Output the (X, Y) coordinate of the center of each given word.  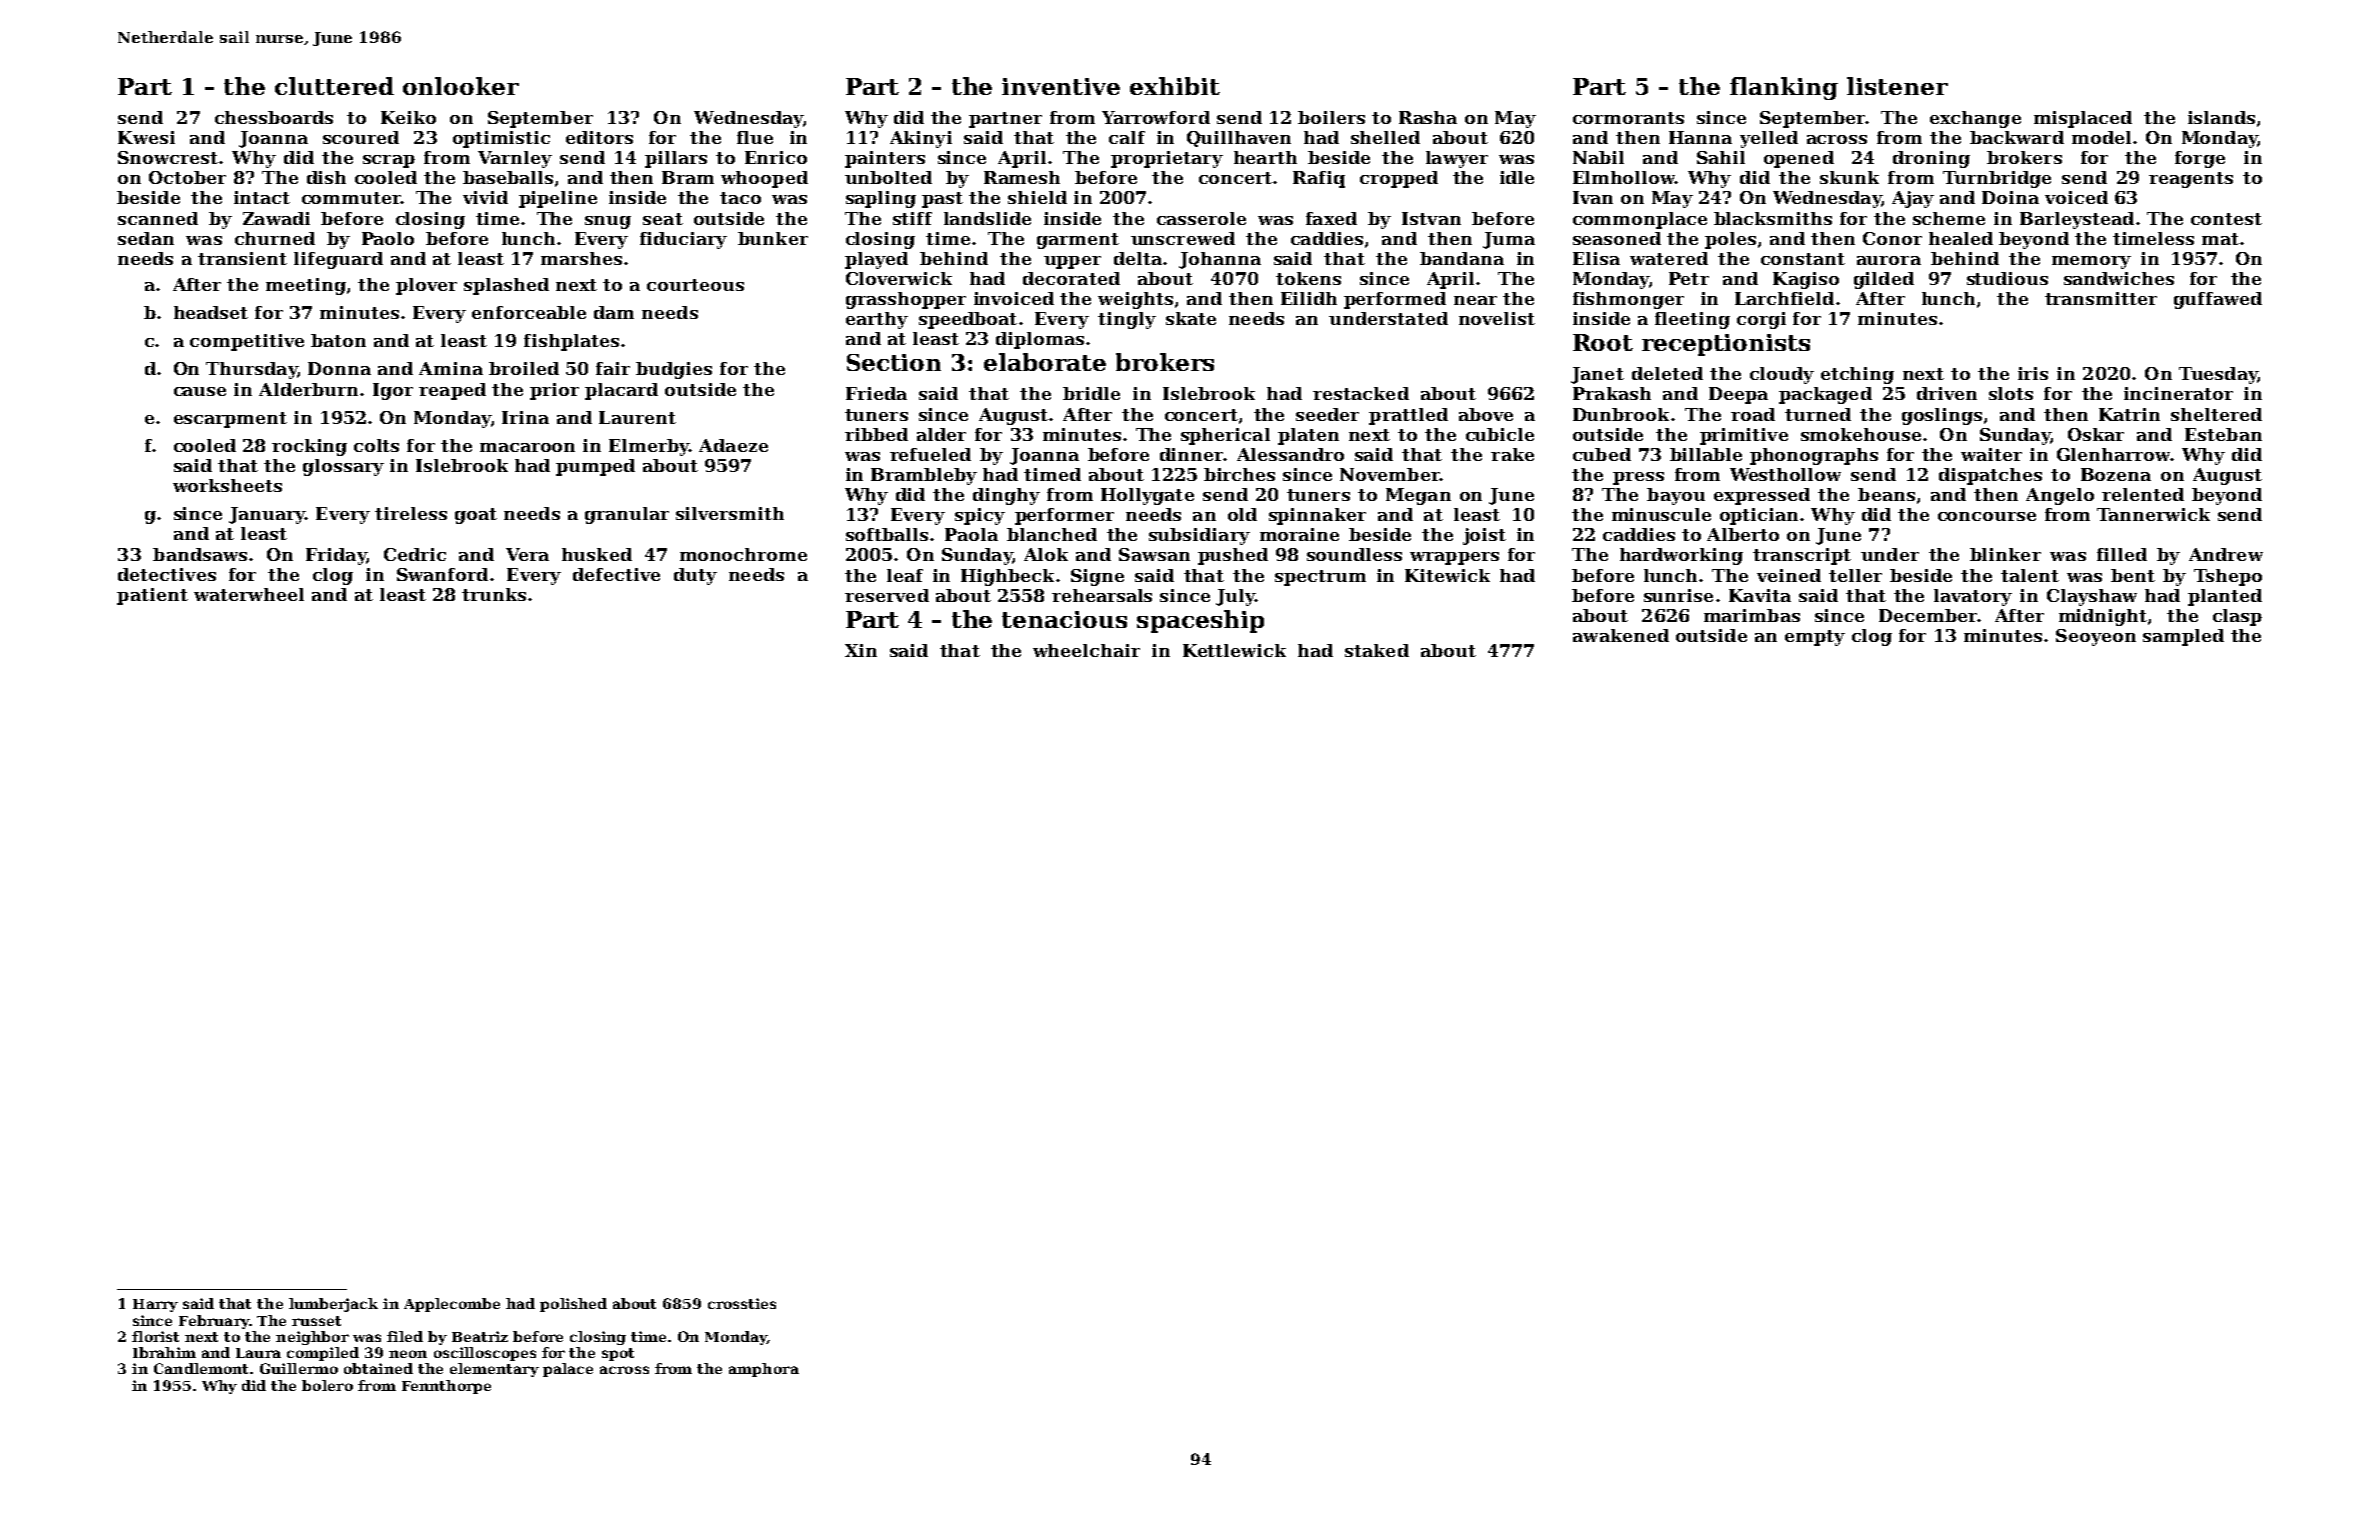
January (267, 515)
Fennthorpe (446, 1387)
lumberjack (333, 1305)
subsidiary (1199, 536)
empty (1815, 638)
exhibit (1175, 86)
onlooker (461, 86)
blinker (2005, 554)
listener (1897, 86)
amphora (764, 1370)
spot (618, 1354)
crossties (742, 1303)
